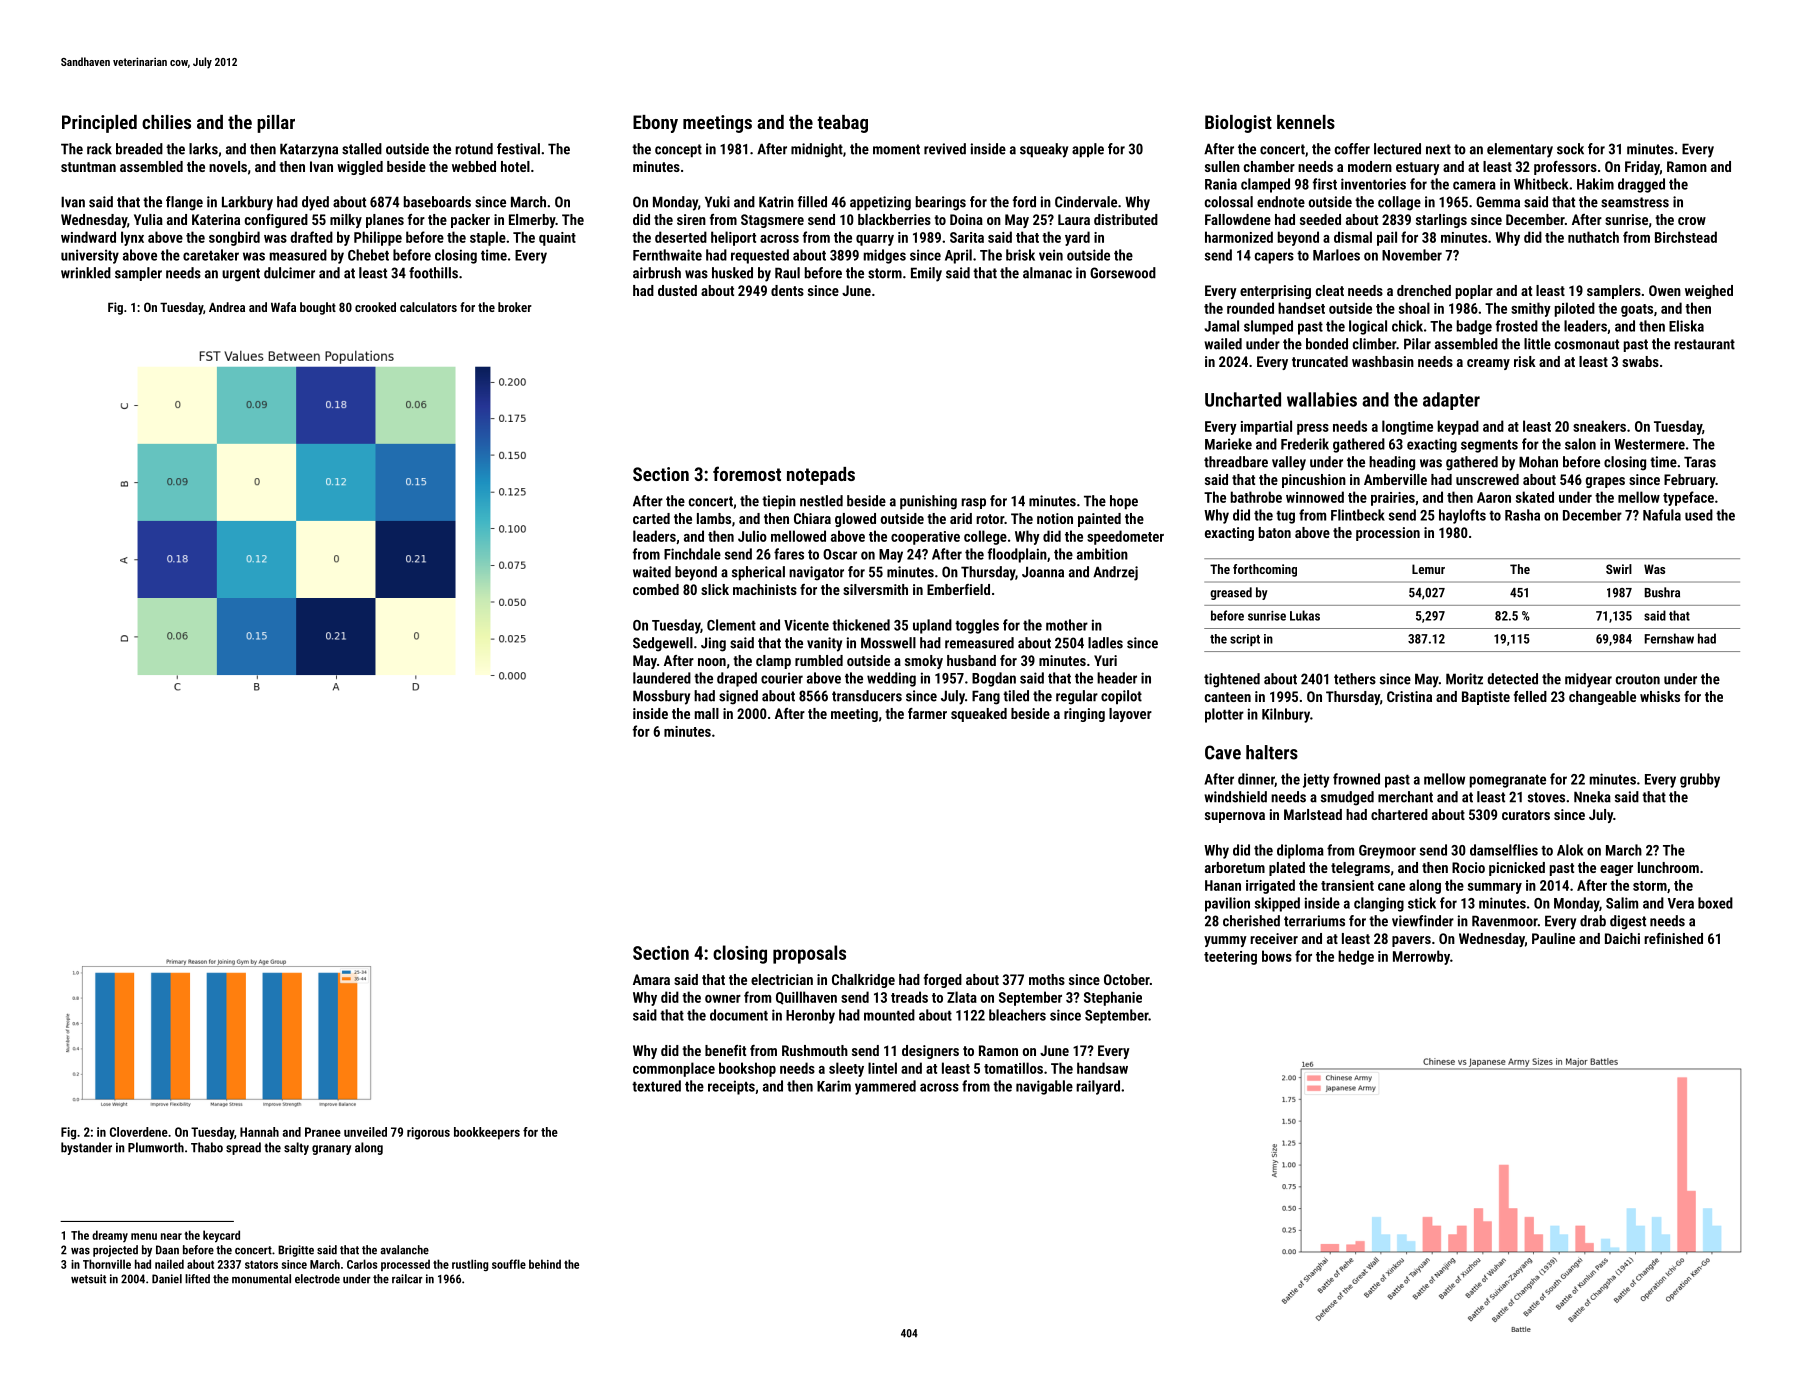  Describe the element at coordinates (1275, 532) in the screenshot. I see `baton` at that location.
